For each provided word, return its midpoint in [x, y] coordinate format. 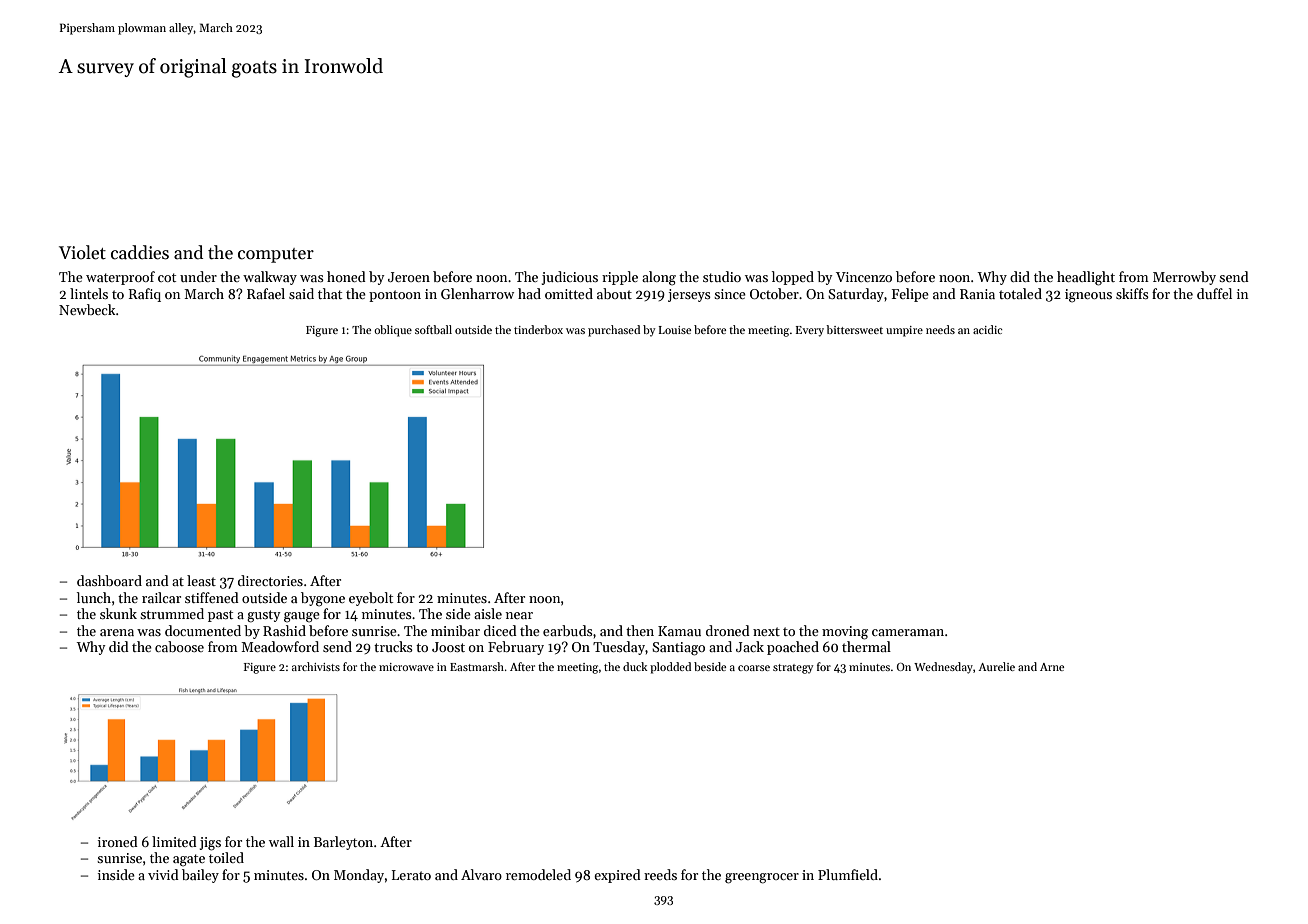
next [766, 631]
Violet [82, 252]
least [201, 580]
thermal [866, 646]
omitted [569, 293]
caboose [179, 646]
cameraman [908, 632]
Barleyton [343, 843]
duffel [1214, 293]
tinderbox [538, 329]
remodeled [538, 874]
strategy [793, 669]
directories [270, 580]
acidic [988, 329]
